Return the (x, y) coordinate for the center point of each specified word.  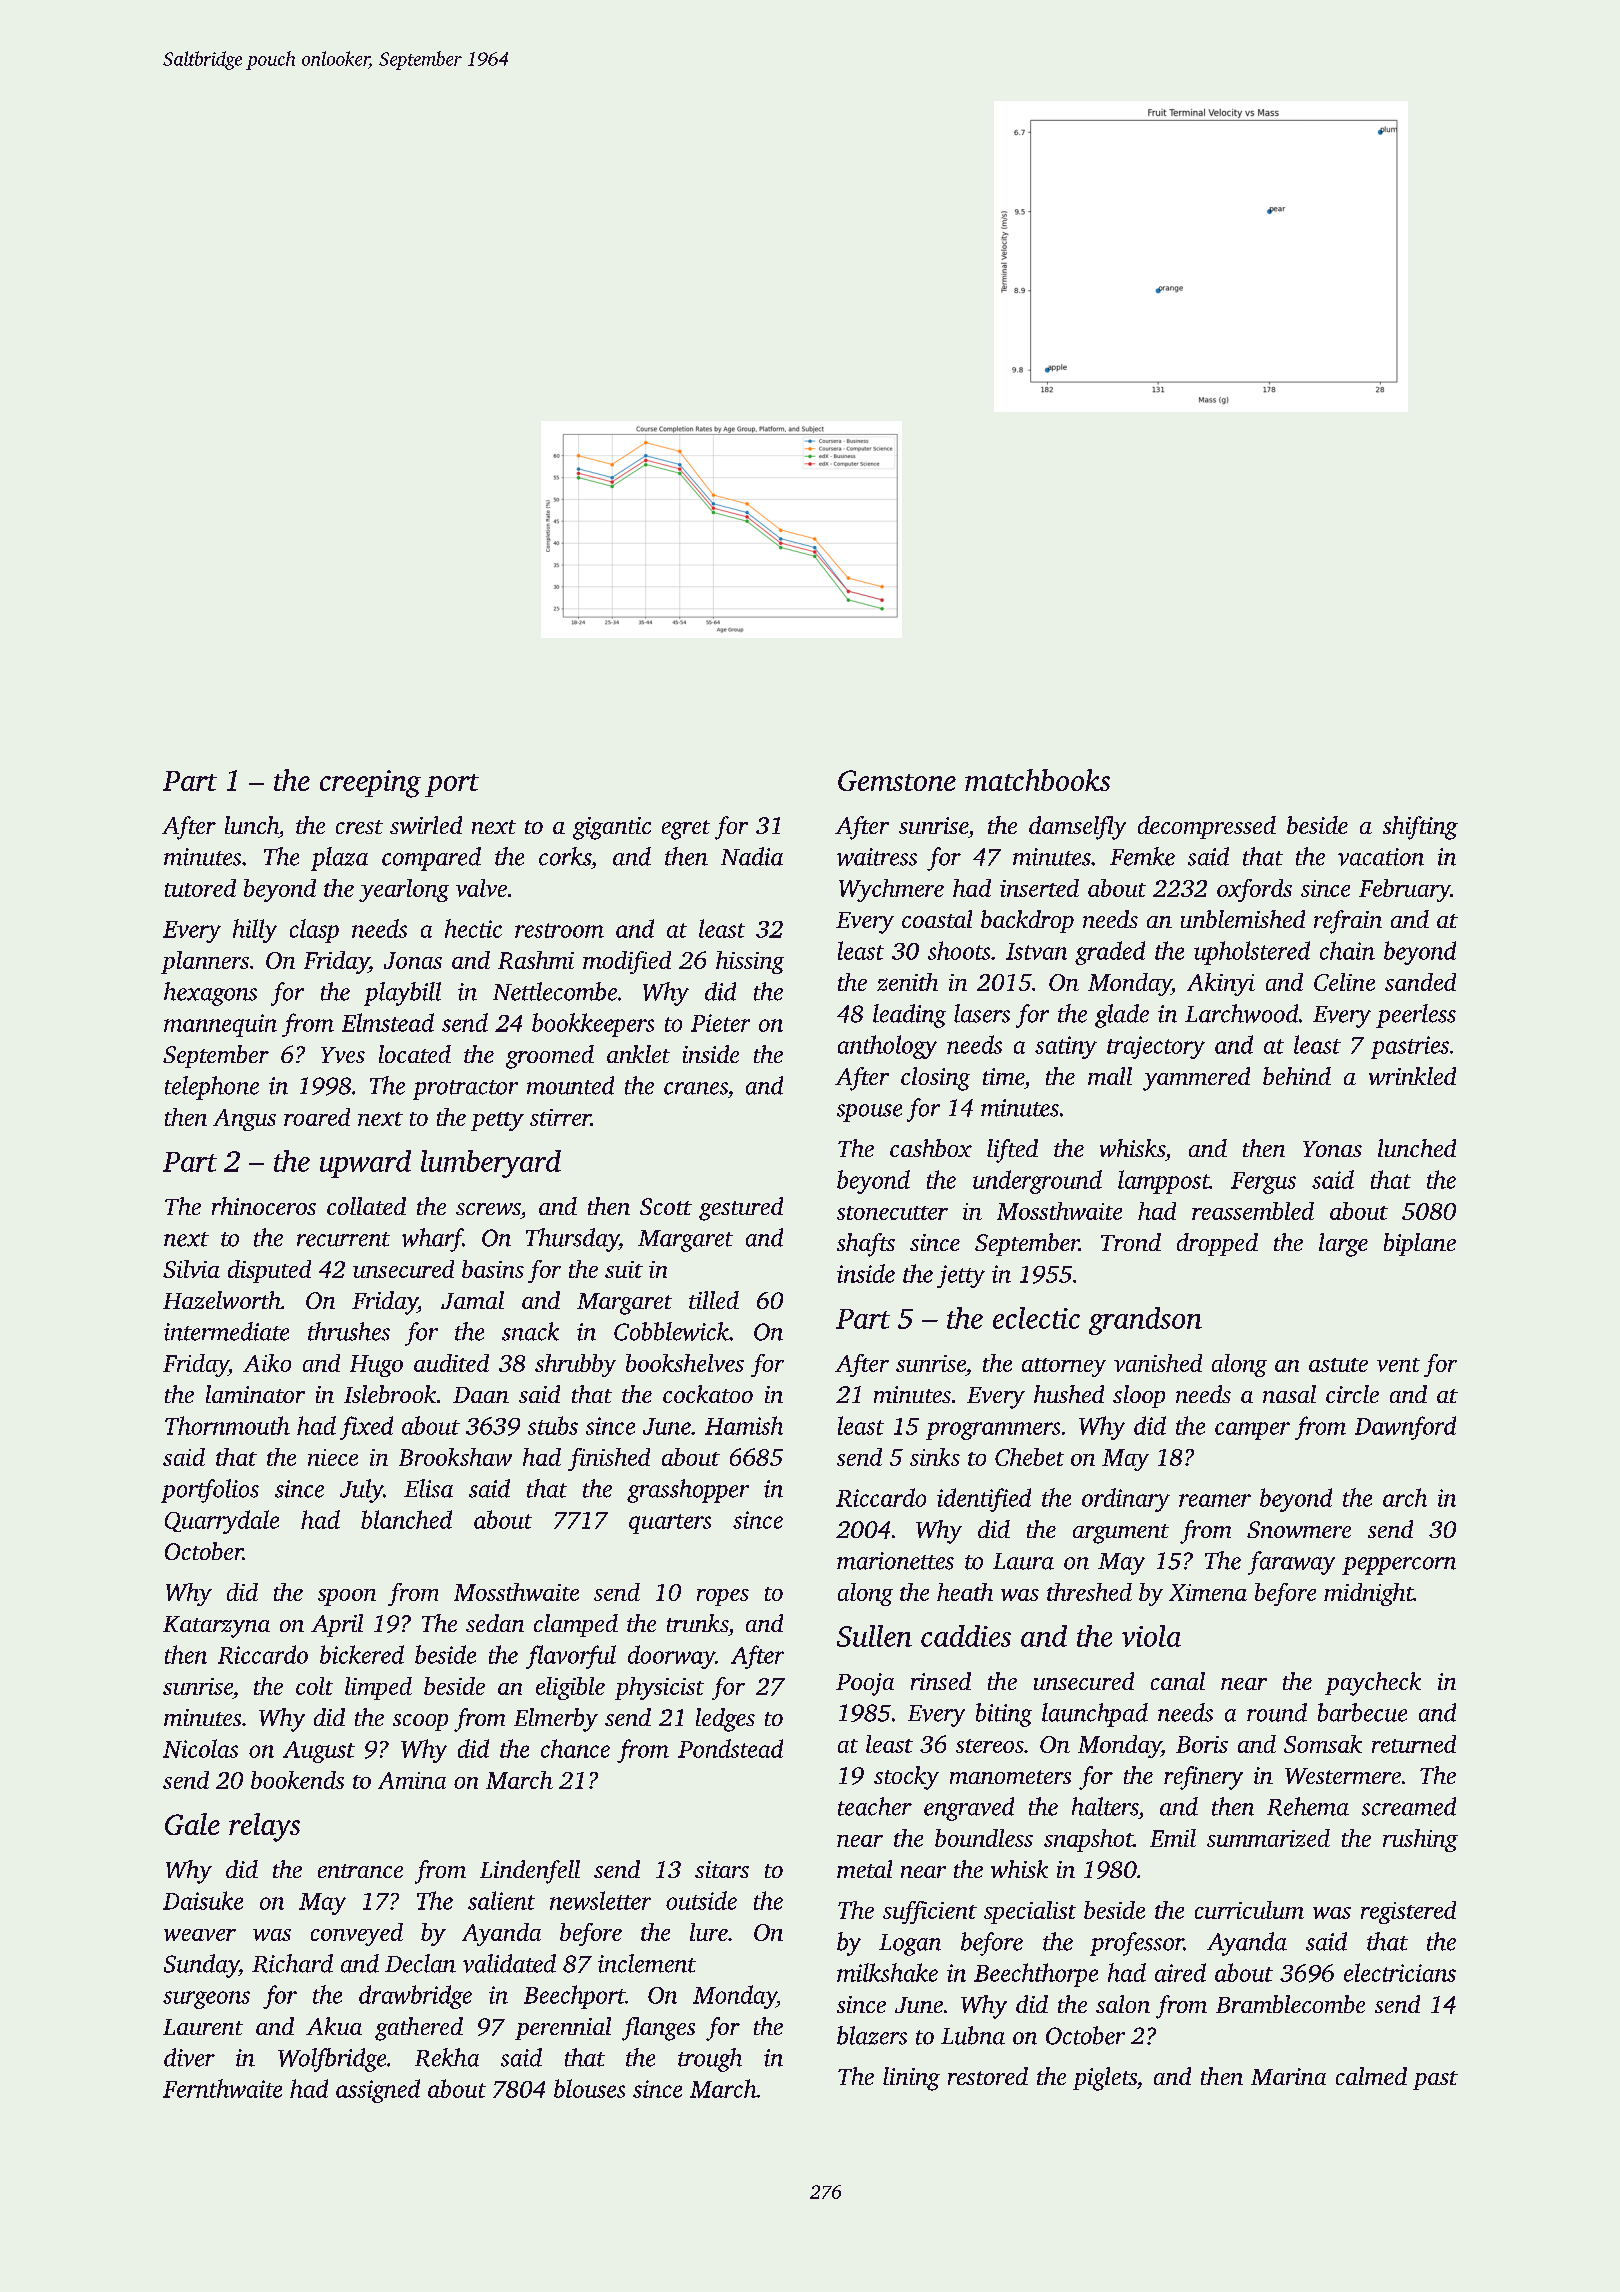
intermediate (226, 1331)
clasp (314, 931)
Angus (244, 1120)
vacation (1381, 857)
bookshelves (685, 1363)
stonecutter (892, 1213)
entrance (360, 1871)
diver (189, 2057)
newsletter (600, 1900)
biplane (1420, 1244)
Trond (1131, 1242)
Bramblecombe (1290, 2004)
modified (627, 962)
